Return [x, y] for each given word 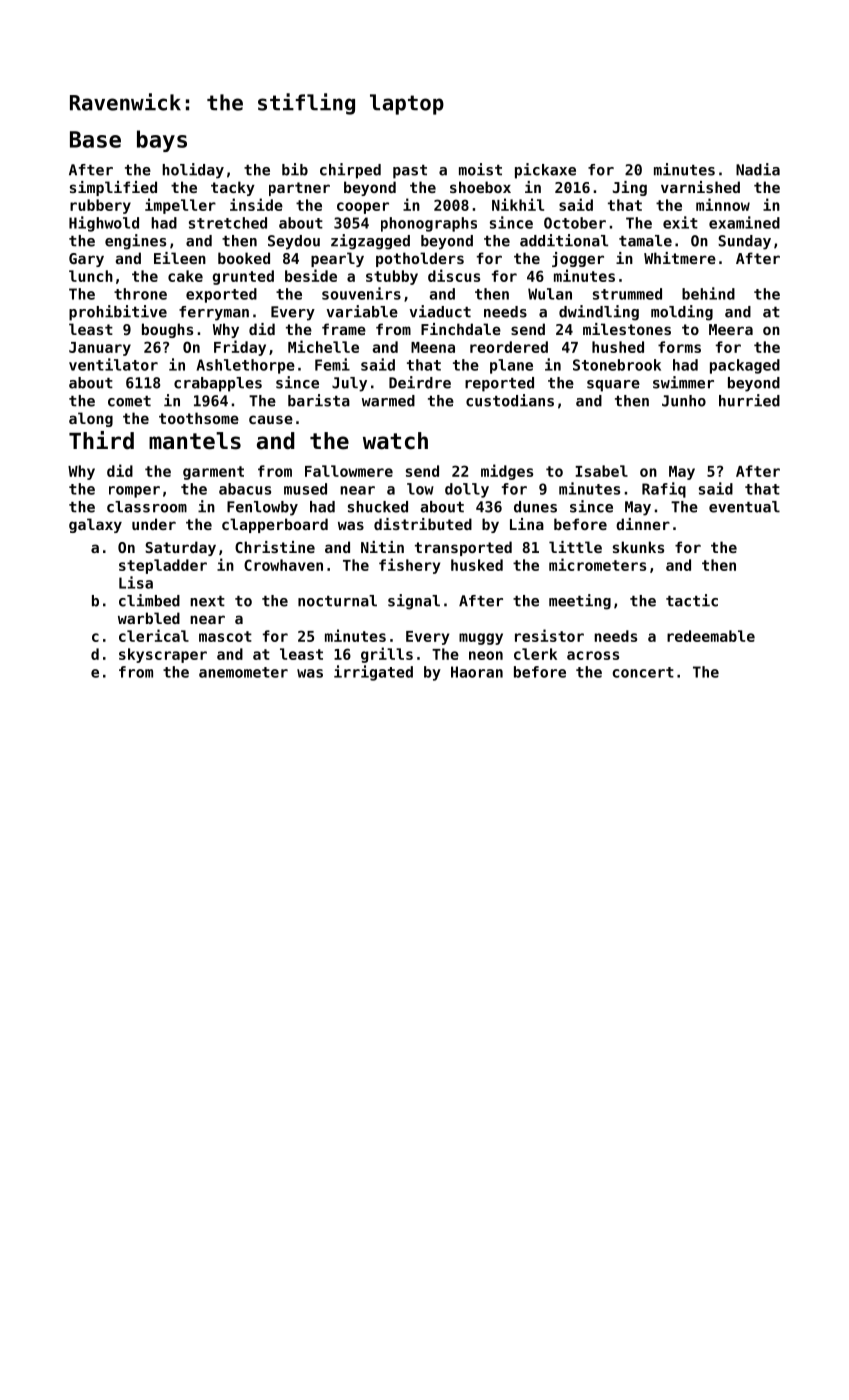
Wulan [550, 294]
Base [95, 139]
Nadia [758, 169]
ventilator [113, 364]
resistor [549, 635]
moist [480, 169]
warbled [149, 618]
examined [744, 222]
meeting [580, 602]
